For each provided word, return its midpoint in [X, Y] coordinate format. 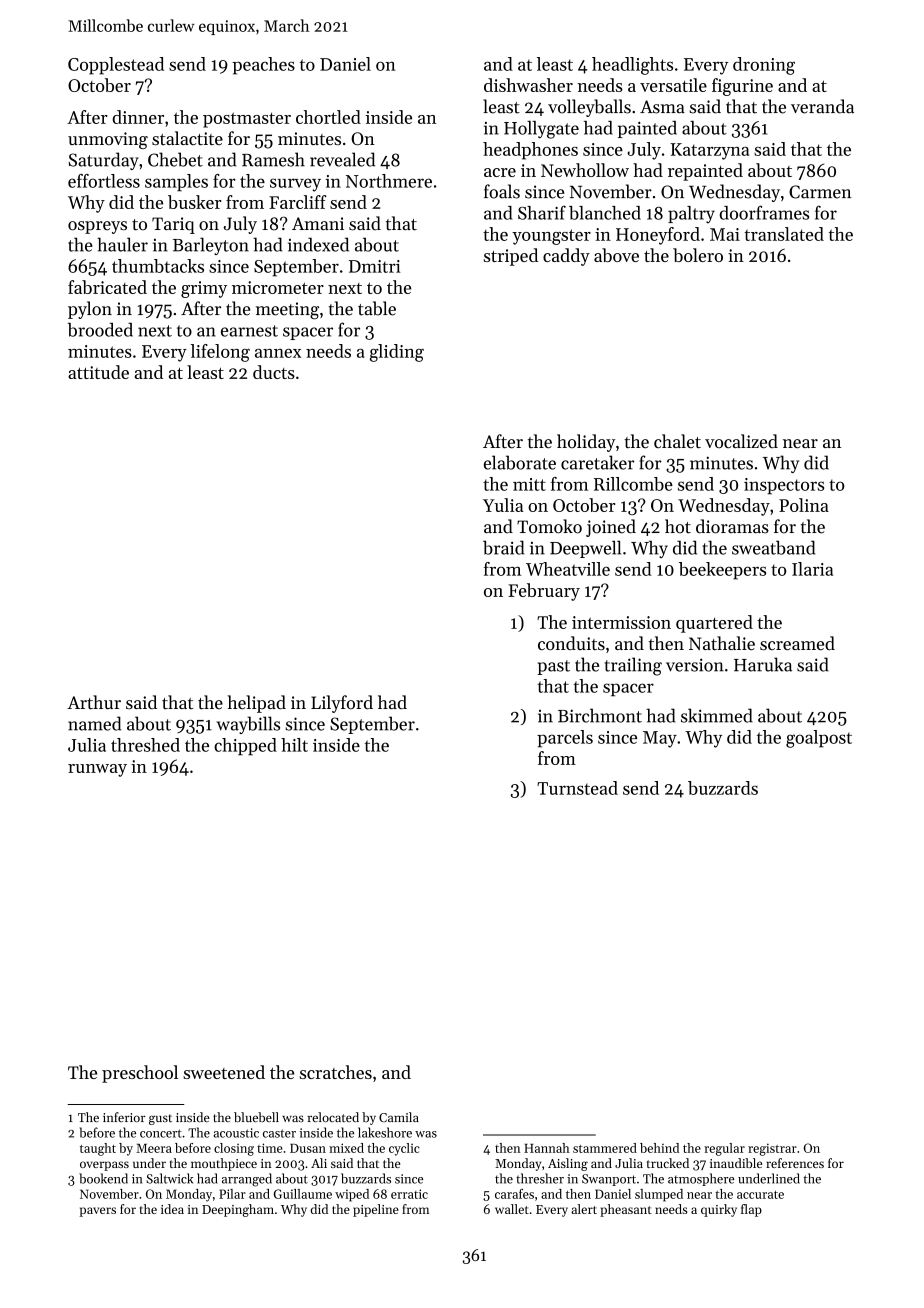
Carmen [820, 192]
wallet [512, 1209]
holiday [586, 443]
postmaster [247, 120]
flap [751, 1210]
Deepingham [238, 1210]
